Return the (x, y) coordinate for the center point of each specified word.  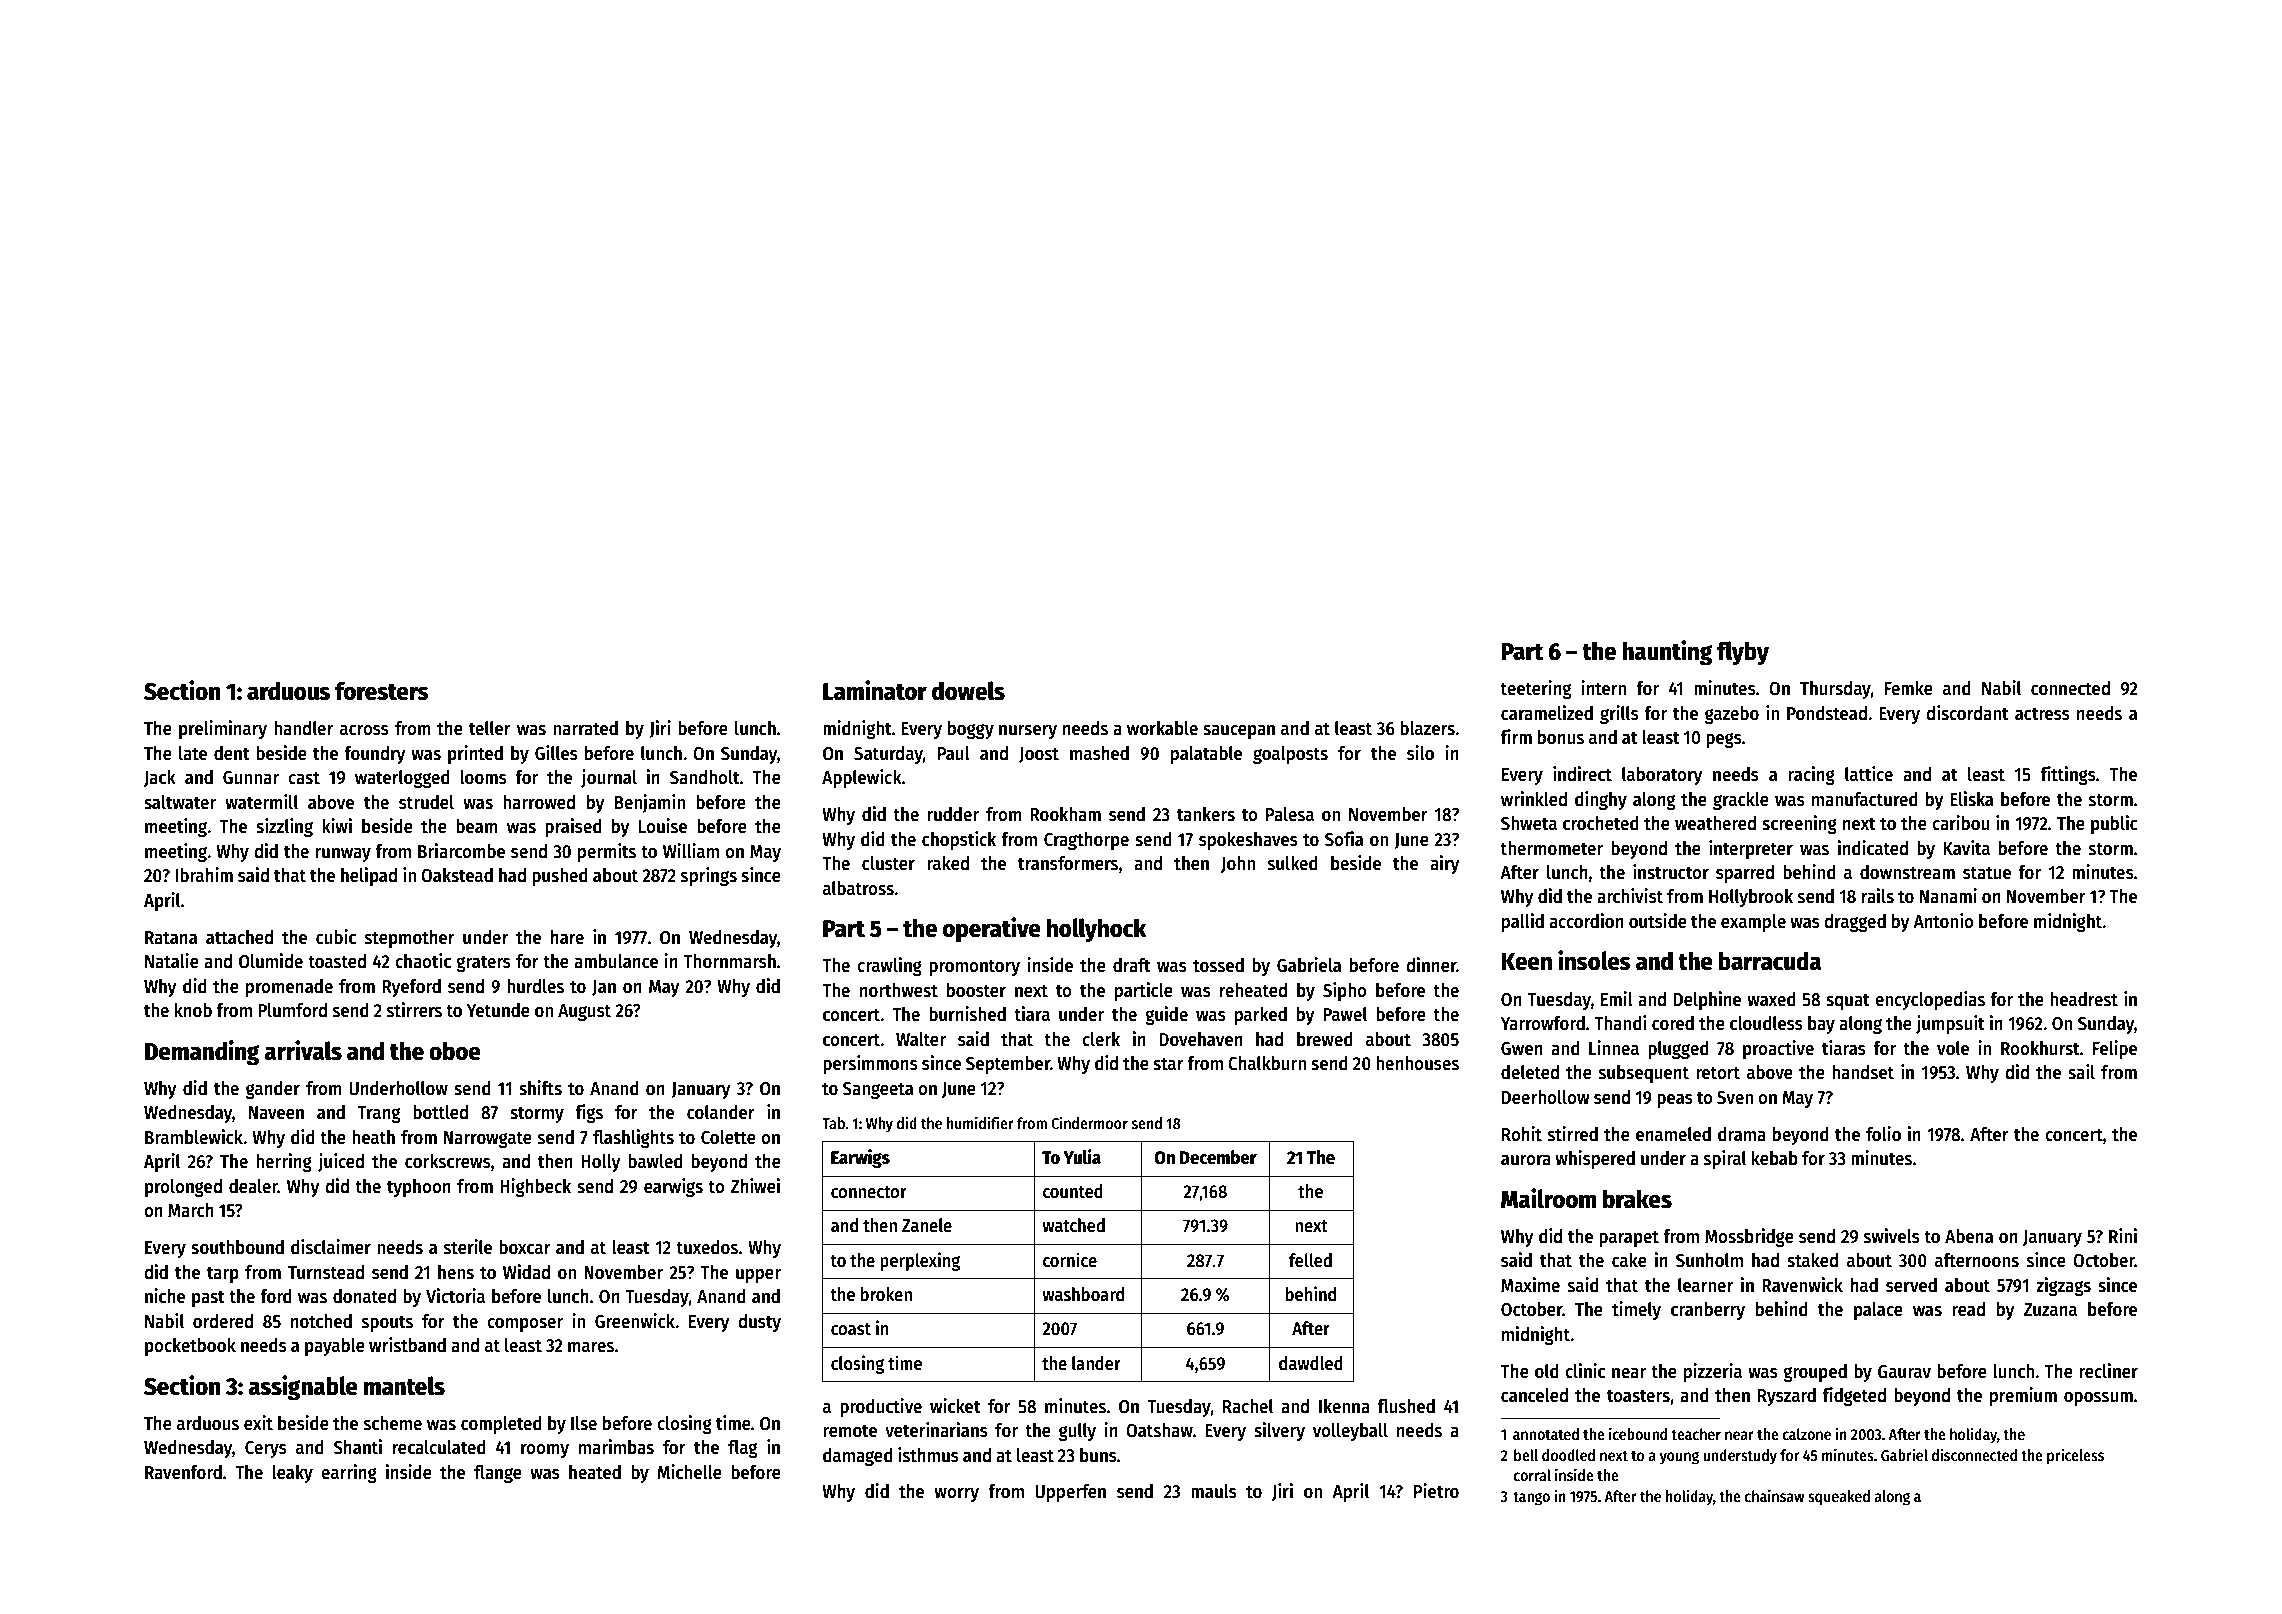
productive (881, 1407)
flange (498, 1474)
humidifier (980, 1122)
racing (1811, 775)
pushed (560, 877)
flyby (1743, 653)
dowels (968, 691)
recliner (2108, 1371)
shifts (540, 1088)
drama (1742, 1134)
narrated (585, 728)
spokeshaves (1248, 841)
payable (335, 1347)
